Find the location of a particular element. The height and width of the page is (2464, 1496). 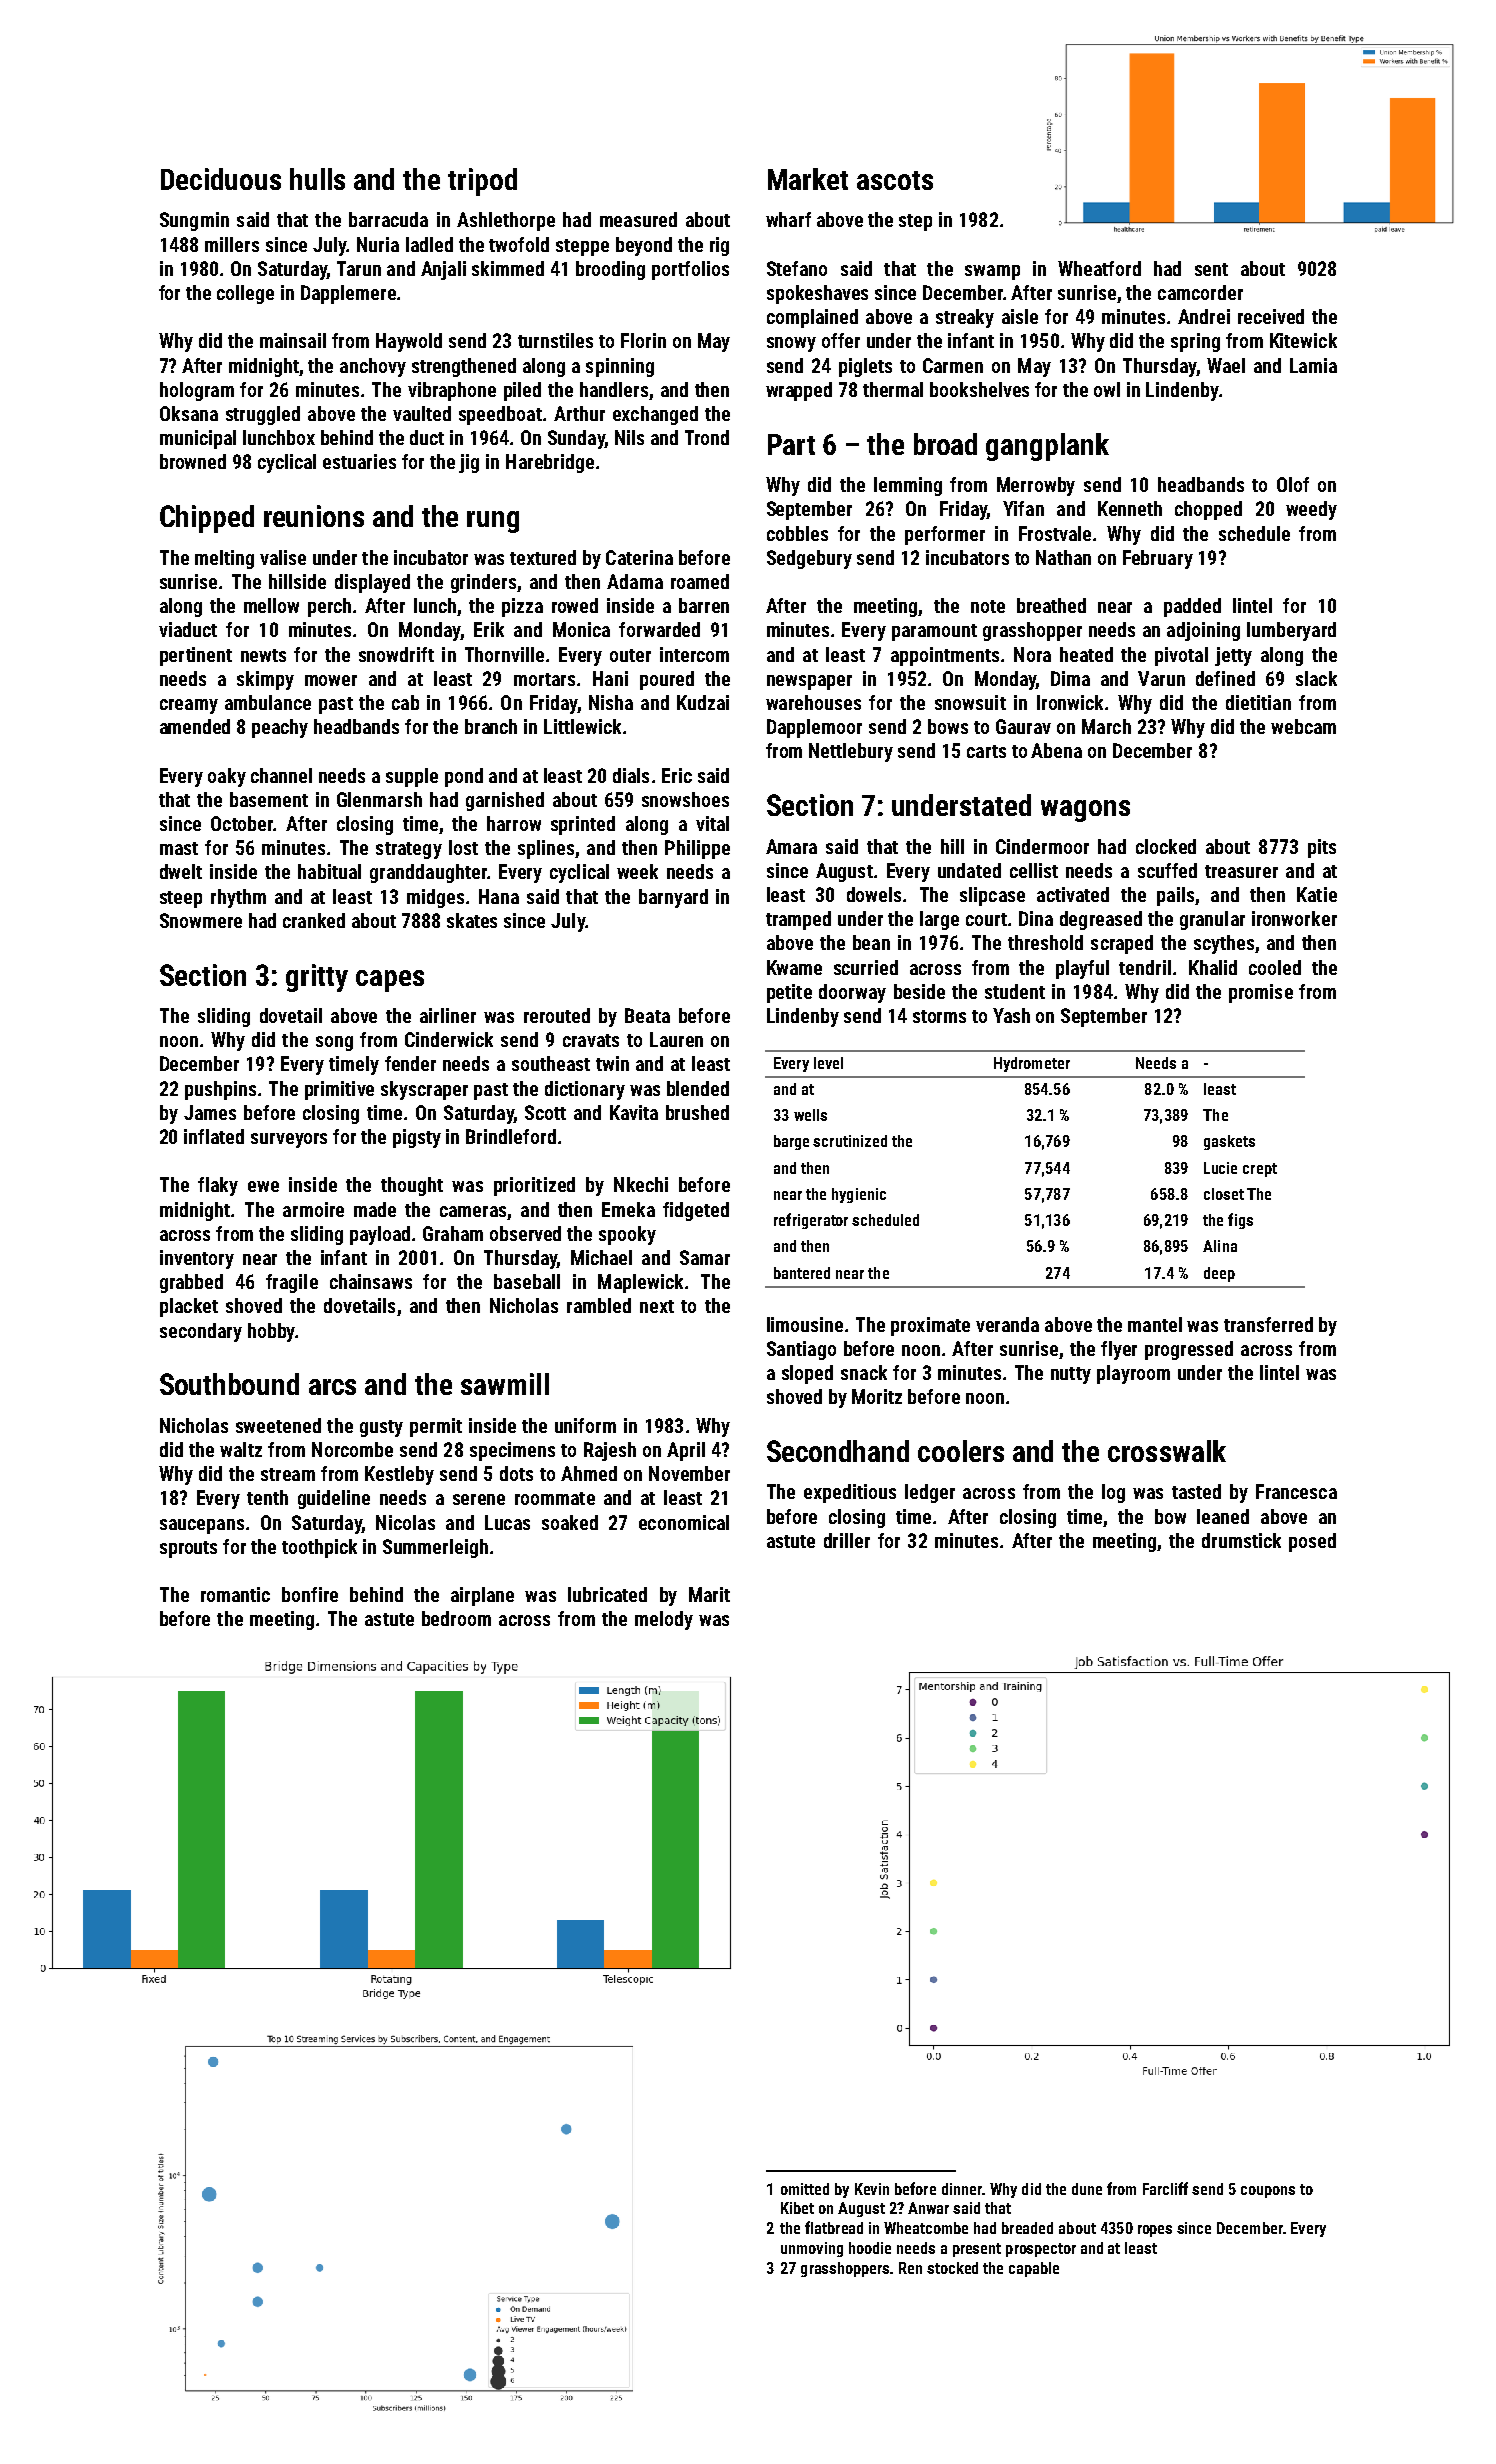

Part is located at coordinates (791, 444).
